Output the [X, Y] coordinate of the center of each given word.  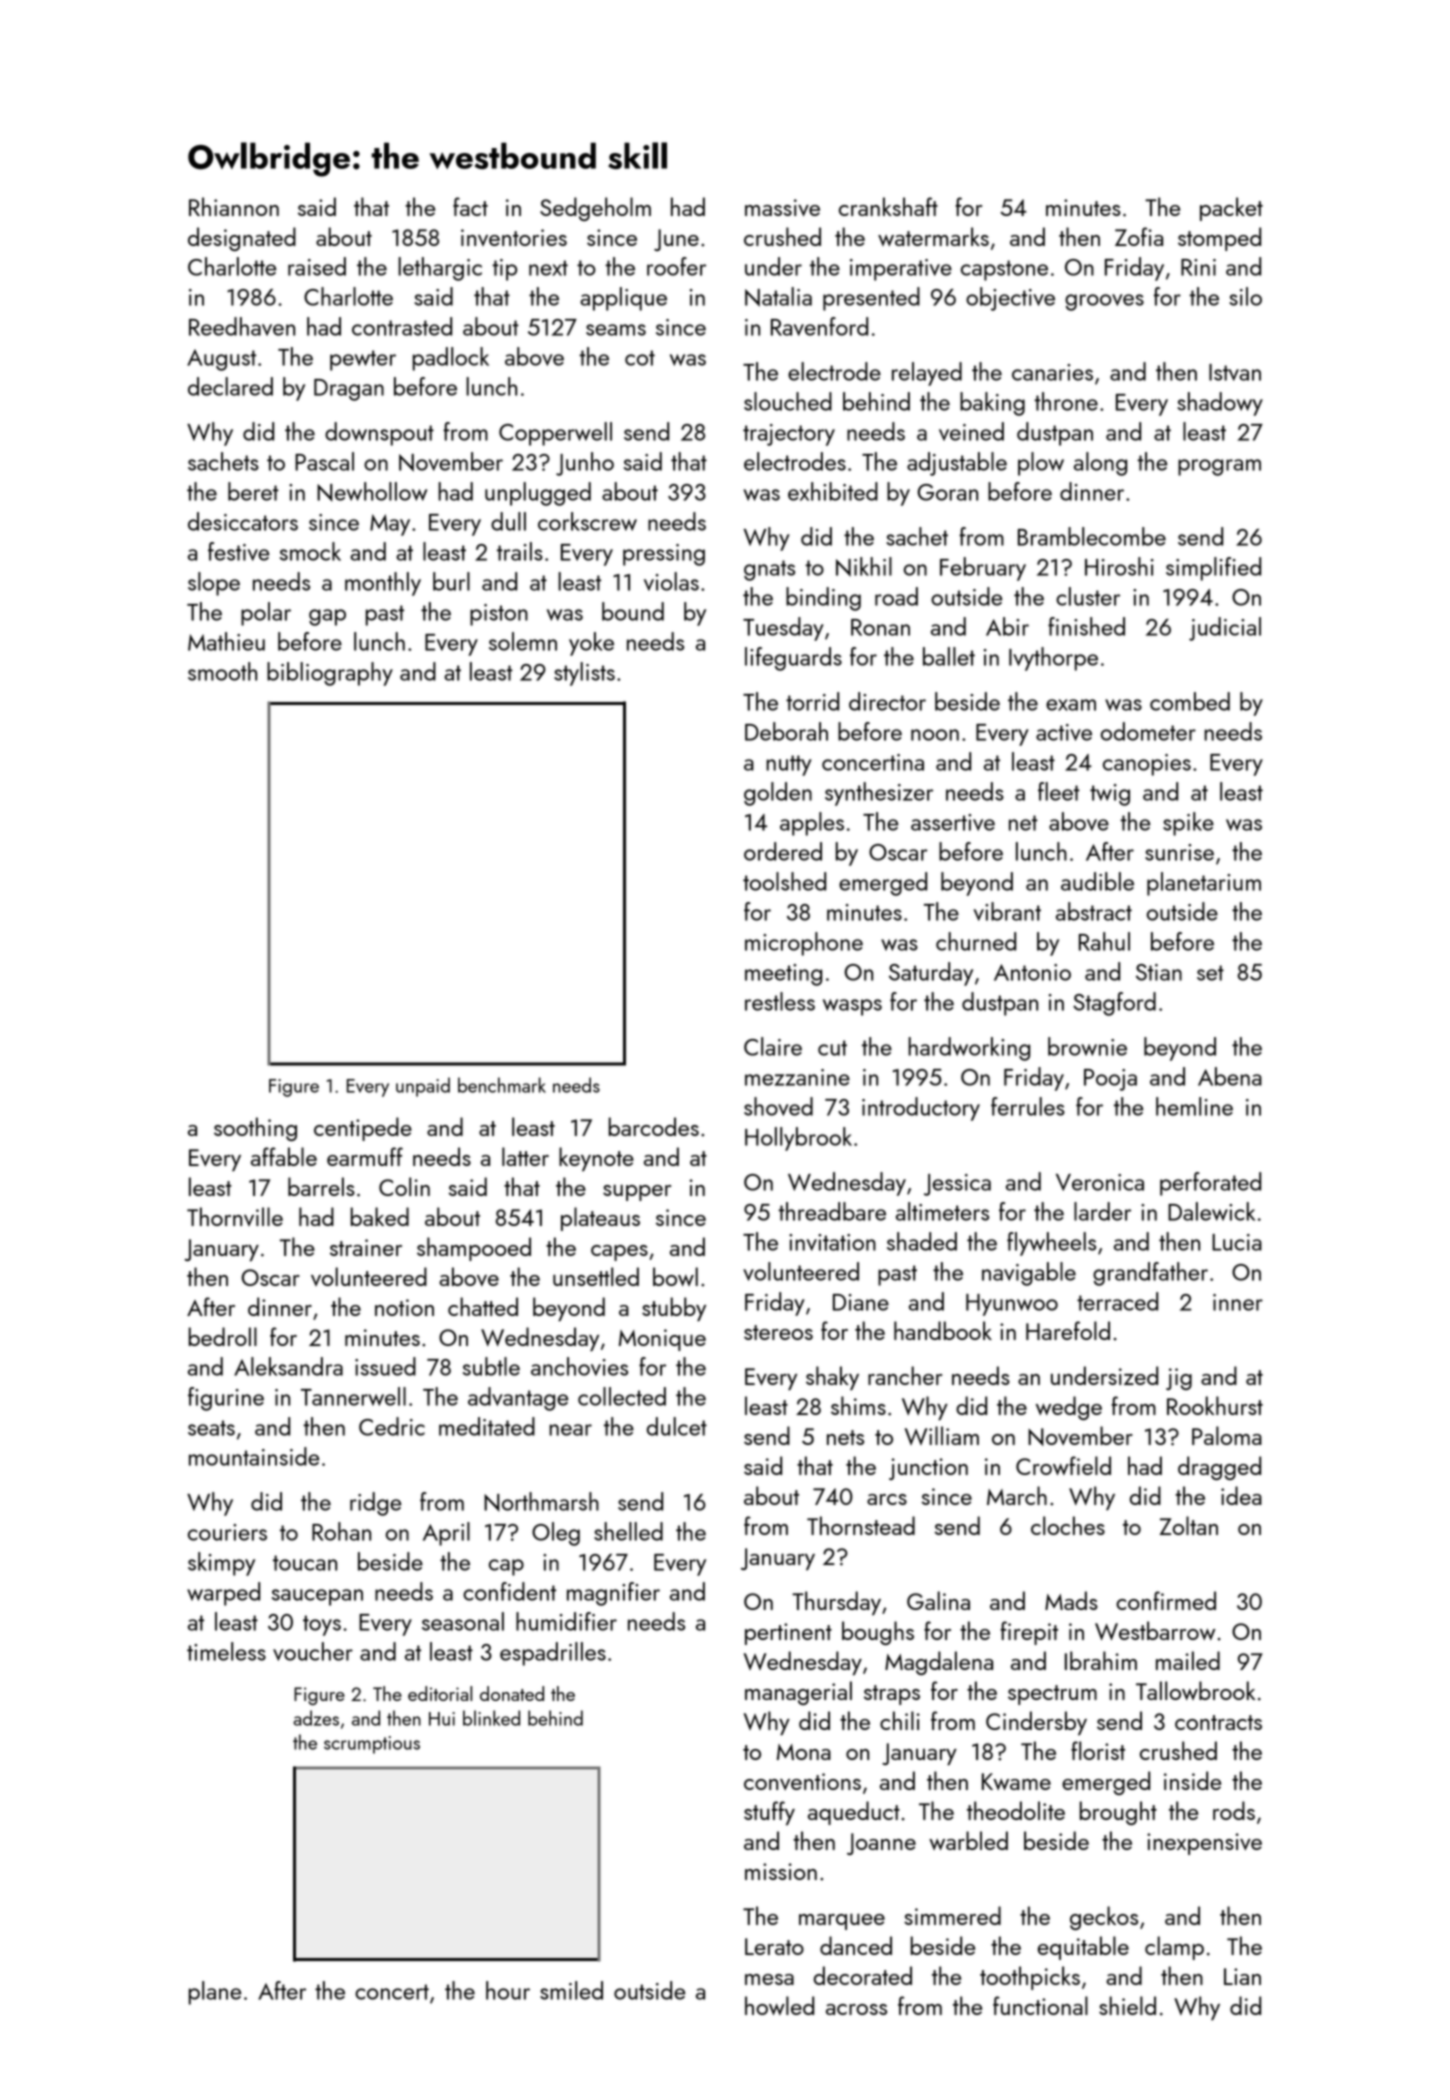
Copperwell [555, 434]
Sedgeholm [595, 209]
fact [470, 206]
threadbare [832, 1211]
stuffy [769, 1813]
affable [284, 1156]
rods [1234, 1810]
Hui [442, 1719]
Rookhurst [1215, 1405]
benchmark [502, 1085]
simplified [1213, 569]
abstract [1094, 911]
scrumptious [372, 1745]
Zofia [1139, 236]
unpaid [423, 1087]
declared [230, 386]
